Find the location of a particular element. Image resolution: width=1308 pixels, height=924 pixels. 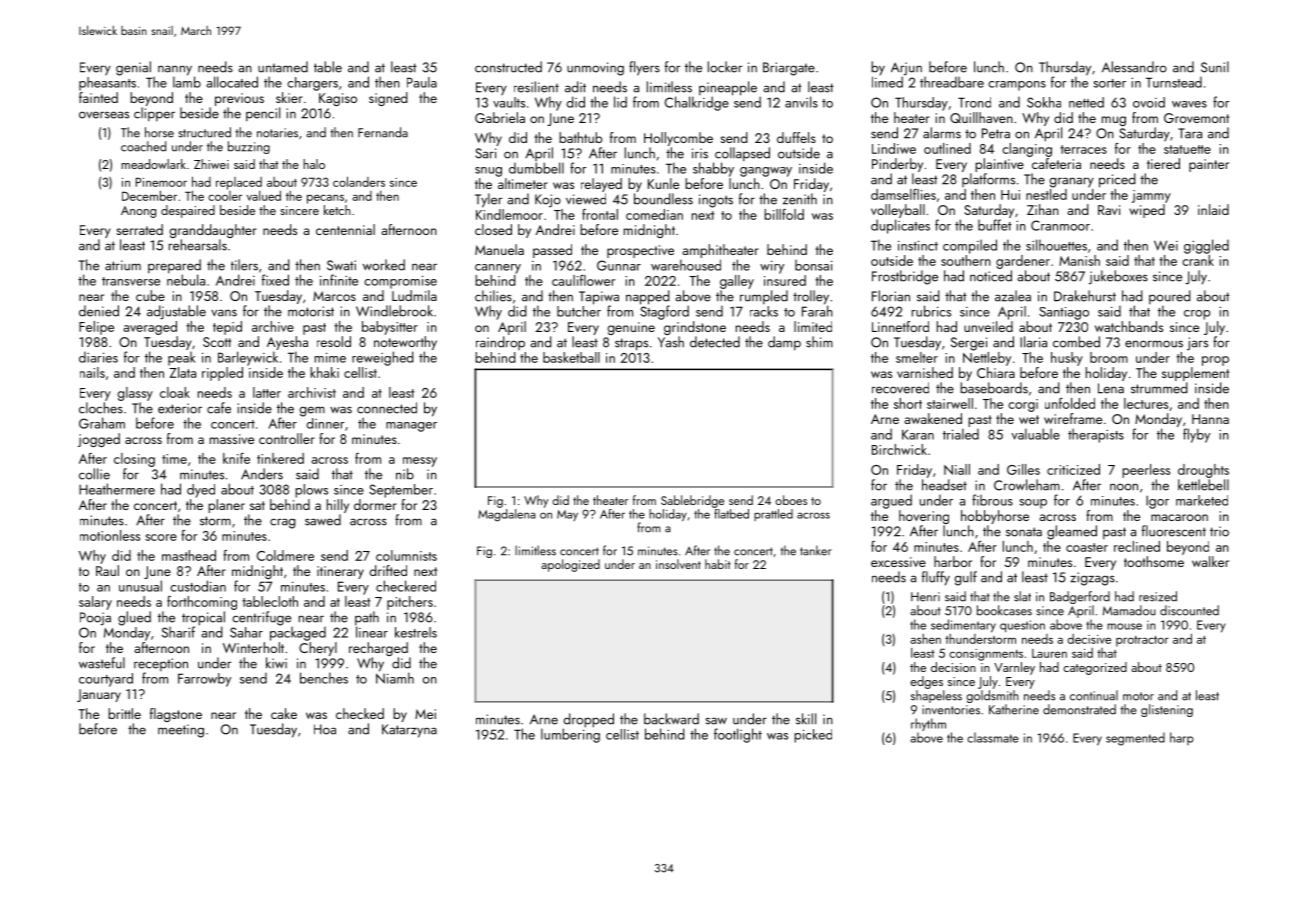

Alessandro is located at coordinates (1134, 67).
